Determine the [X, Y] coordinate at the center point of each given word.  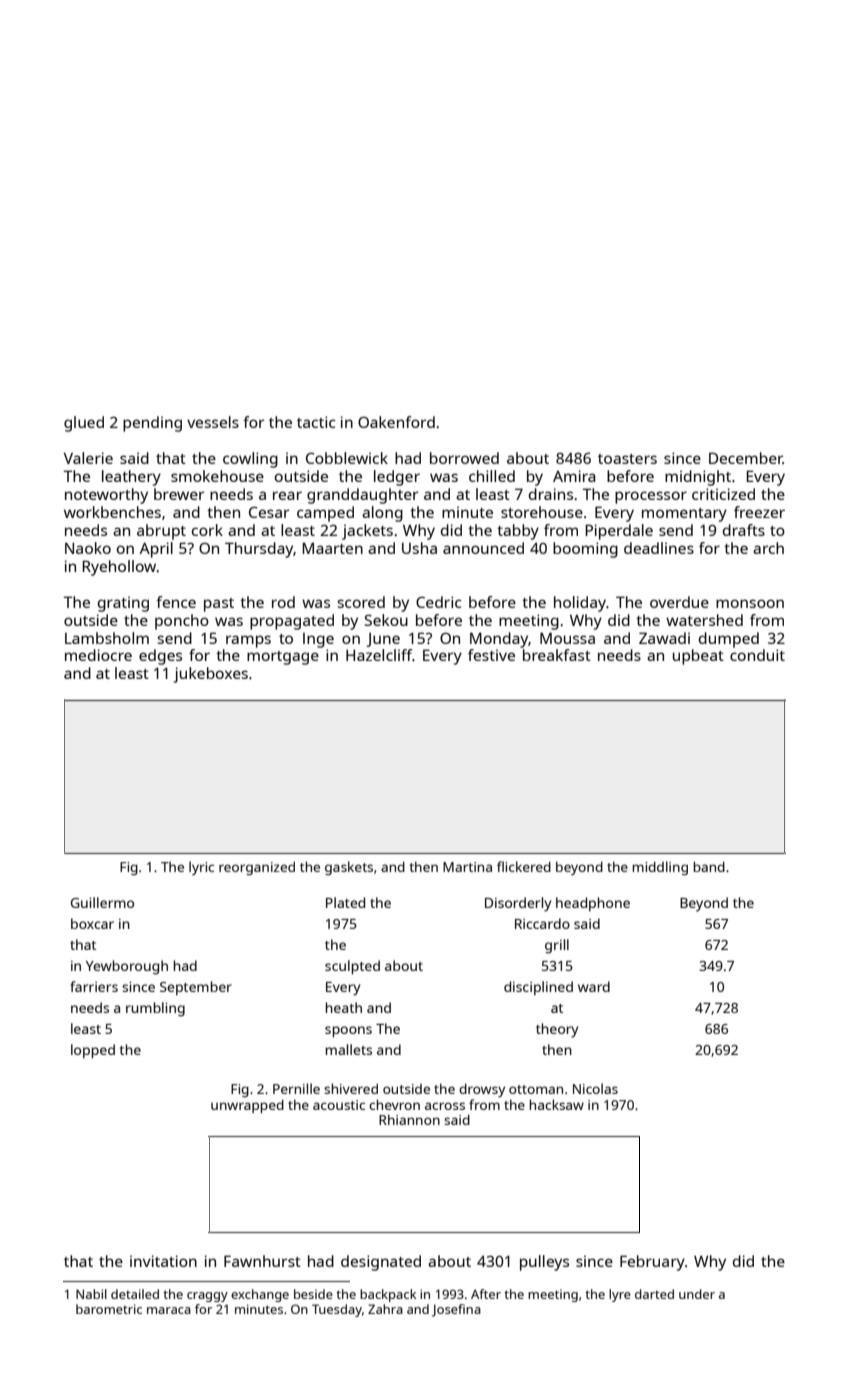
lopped [93, 1051]
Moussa [567, 638]
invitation [163, 1261]
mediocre [98, 655]
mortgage [283, 658]
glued [84, 424]
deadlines [659, 548]
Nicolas [595, 1088]
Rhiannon [409, 1119]
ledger [397, 478]
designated [381, 1263]
